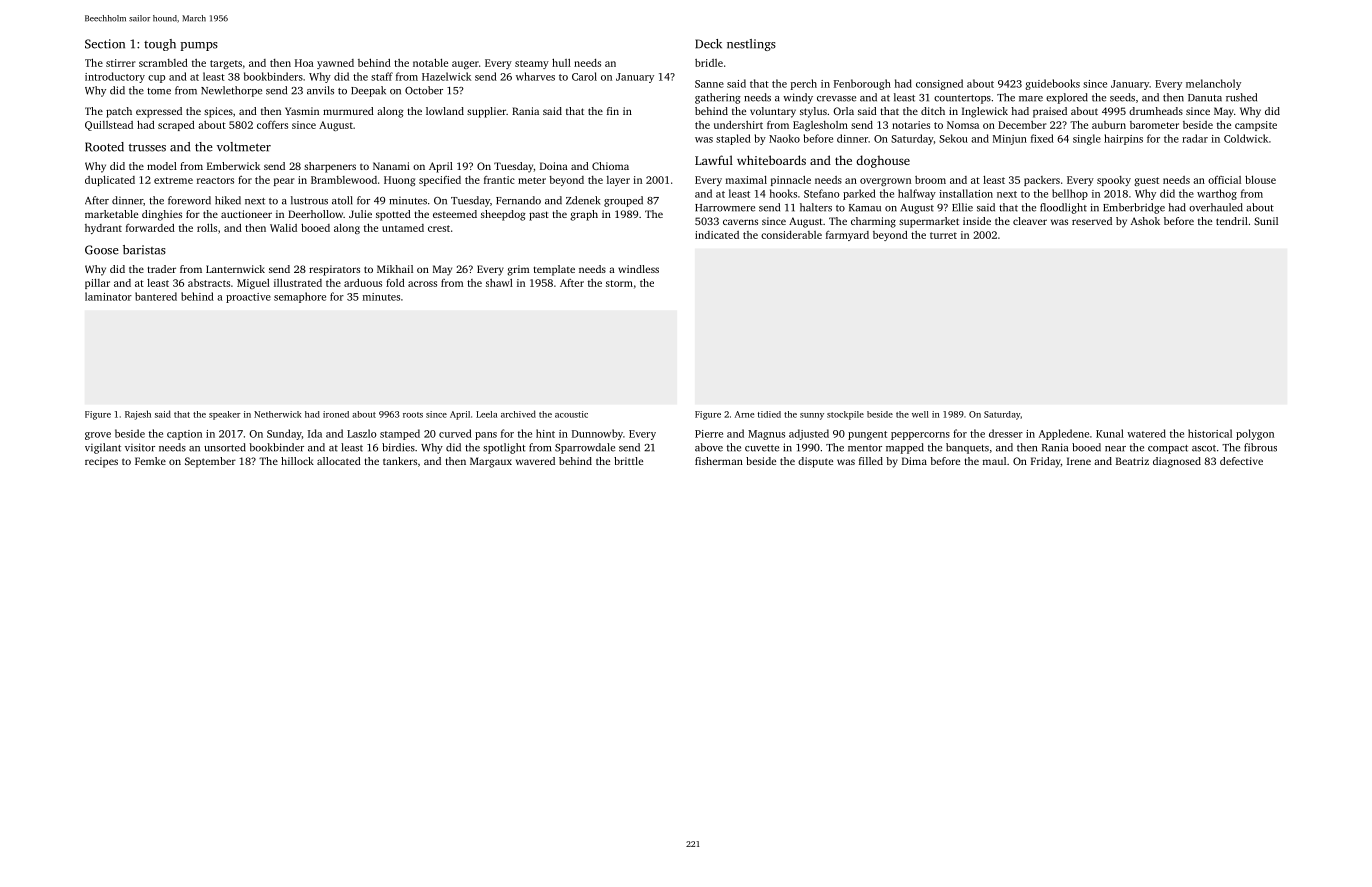  Describe the element at coordinates (98, 436) in the document. I see `grove` at that location.
